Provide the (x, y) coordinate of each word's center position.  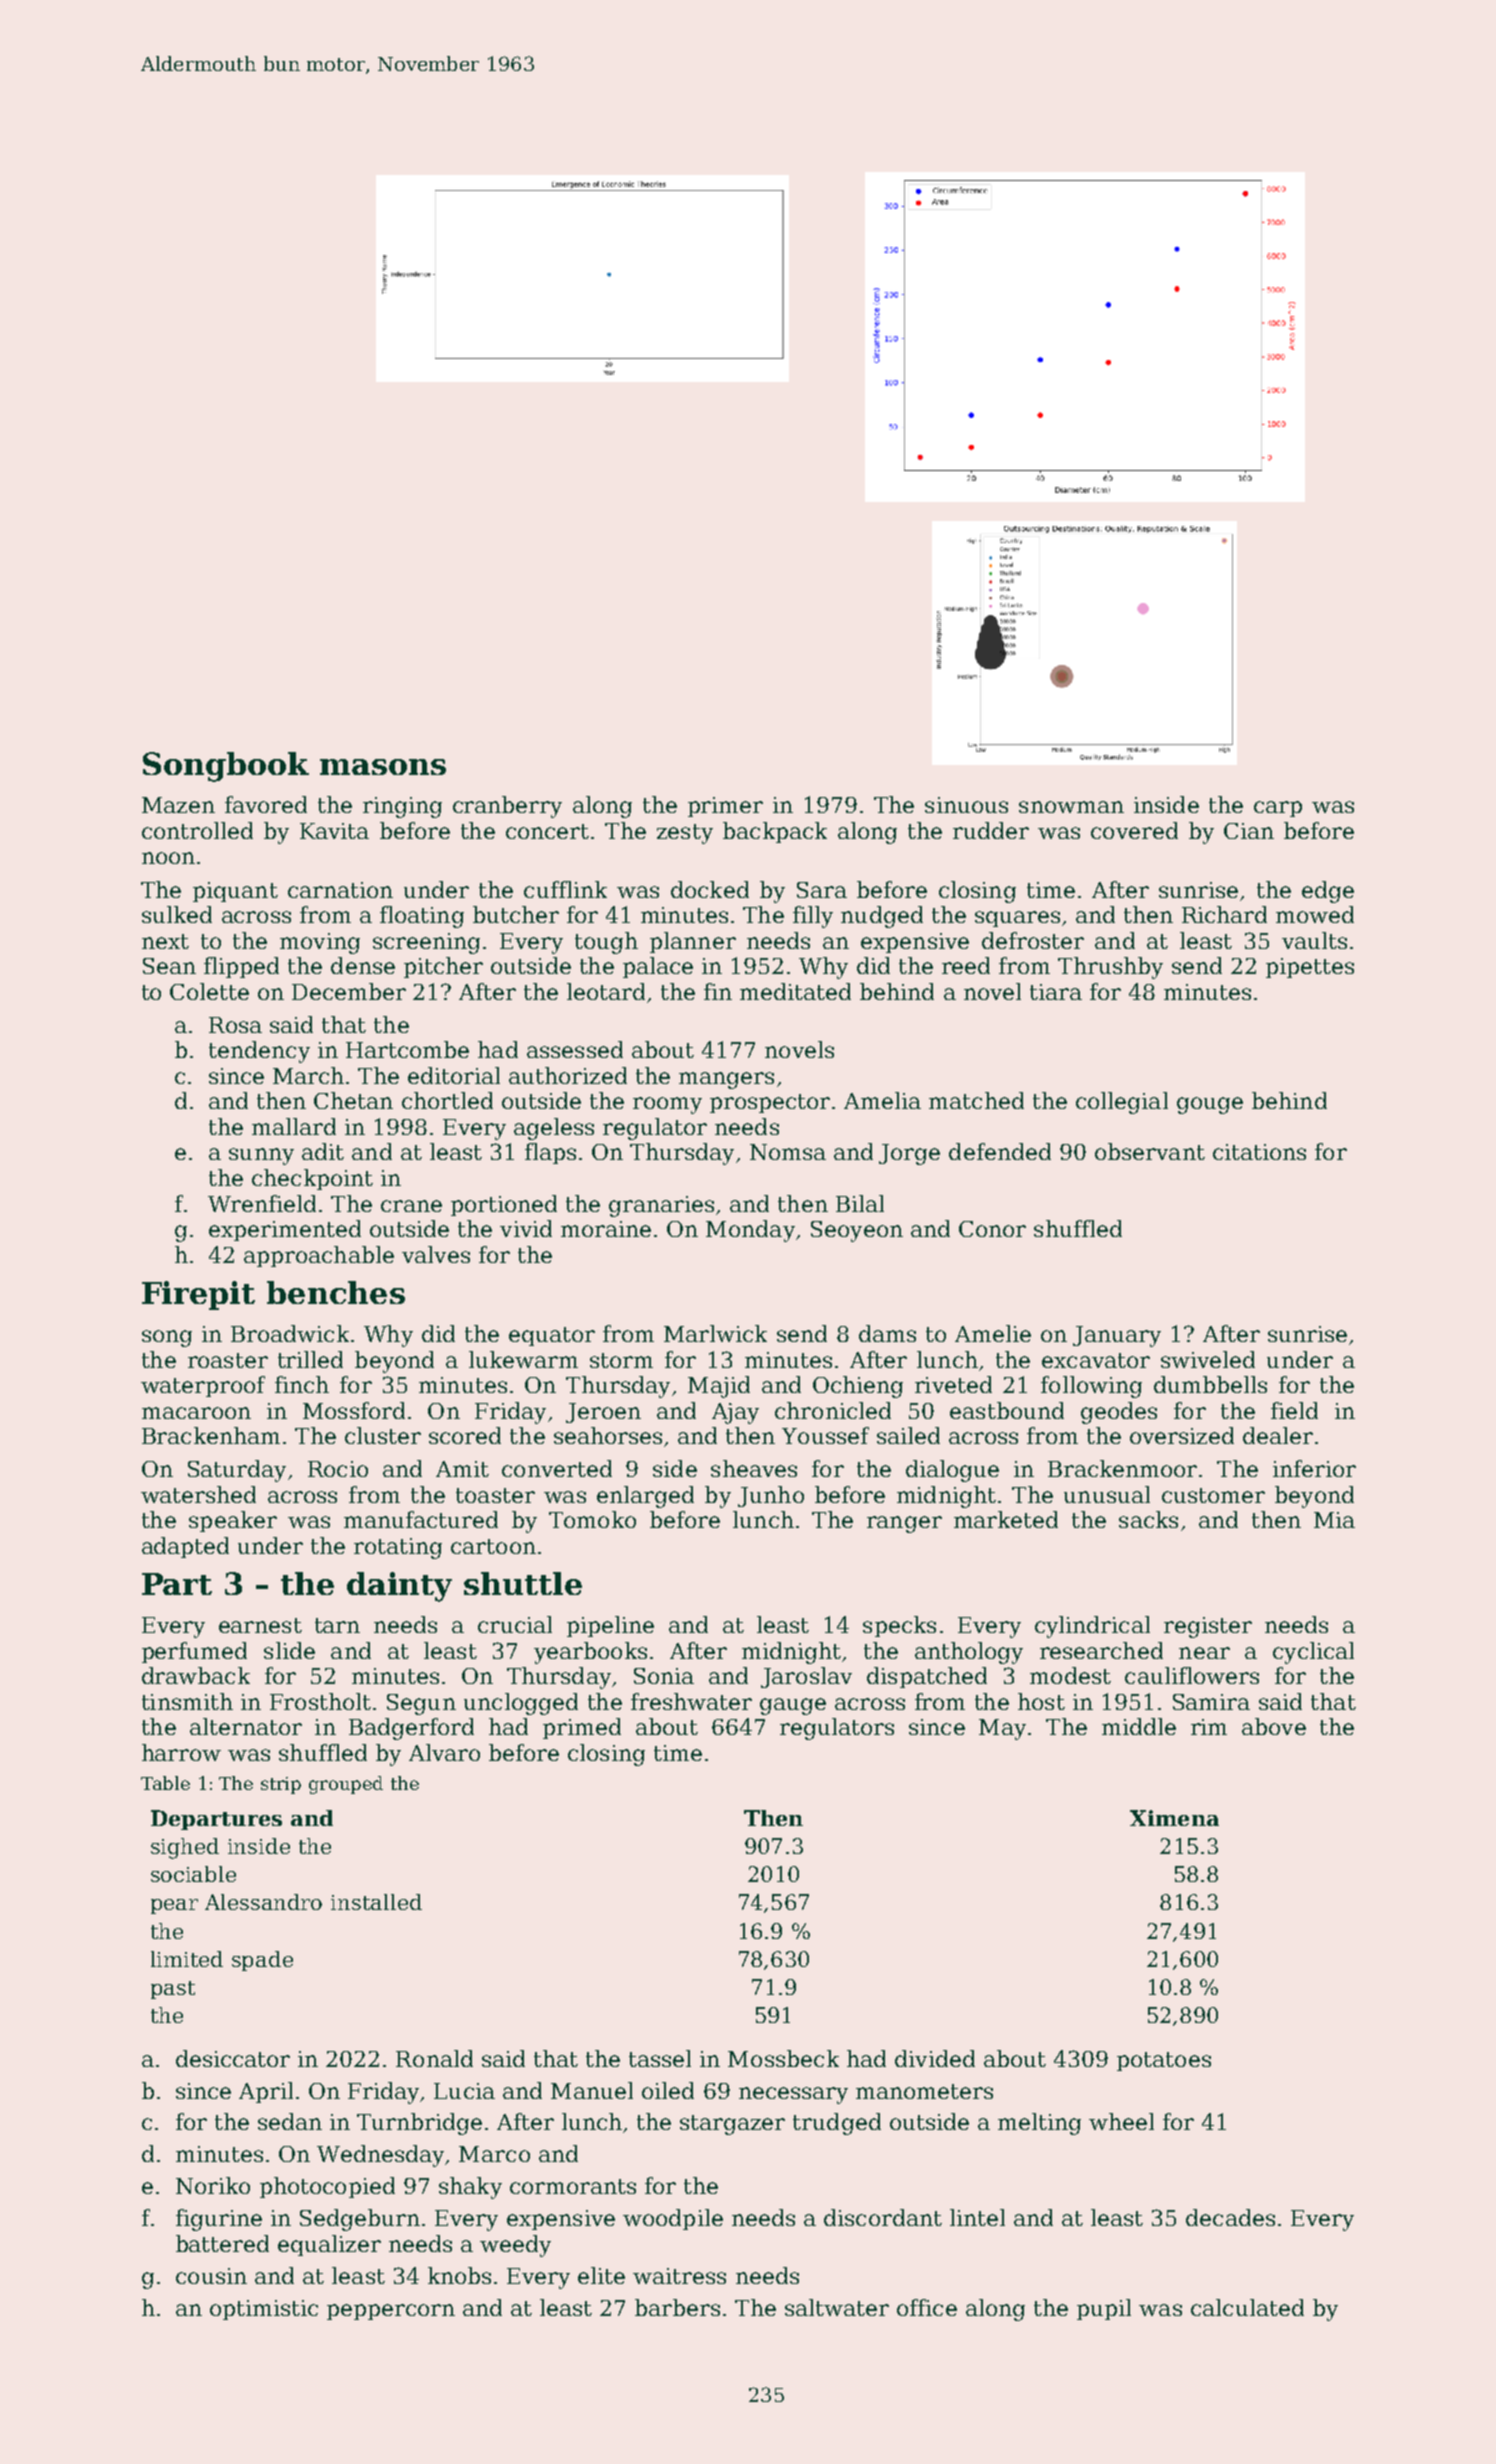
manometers (924, 2091)
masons (383, 767)
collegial (1122, 1103)
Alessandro (263, 1902)
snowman (1071, 807)
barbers (677, 2307)
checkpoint (312, 1179)
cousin (211, 2276)
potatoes (1164, 2061)
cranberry (507, 807)
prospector (770, 1103)
